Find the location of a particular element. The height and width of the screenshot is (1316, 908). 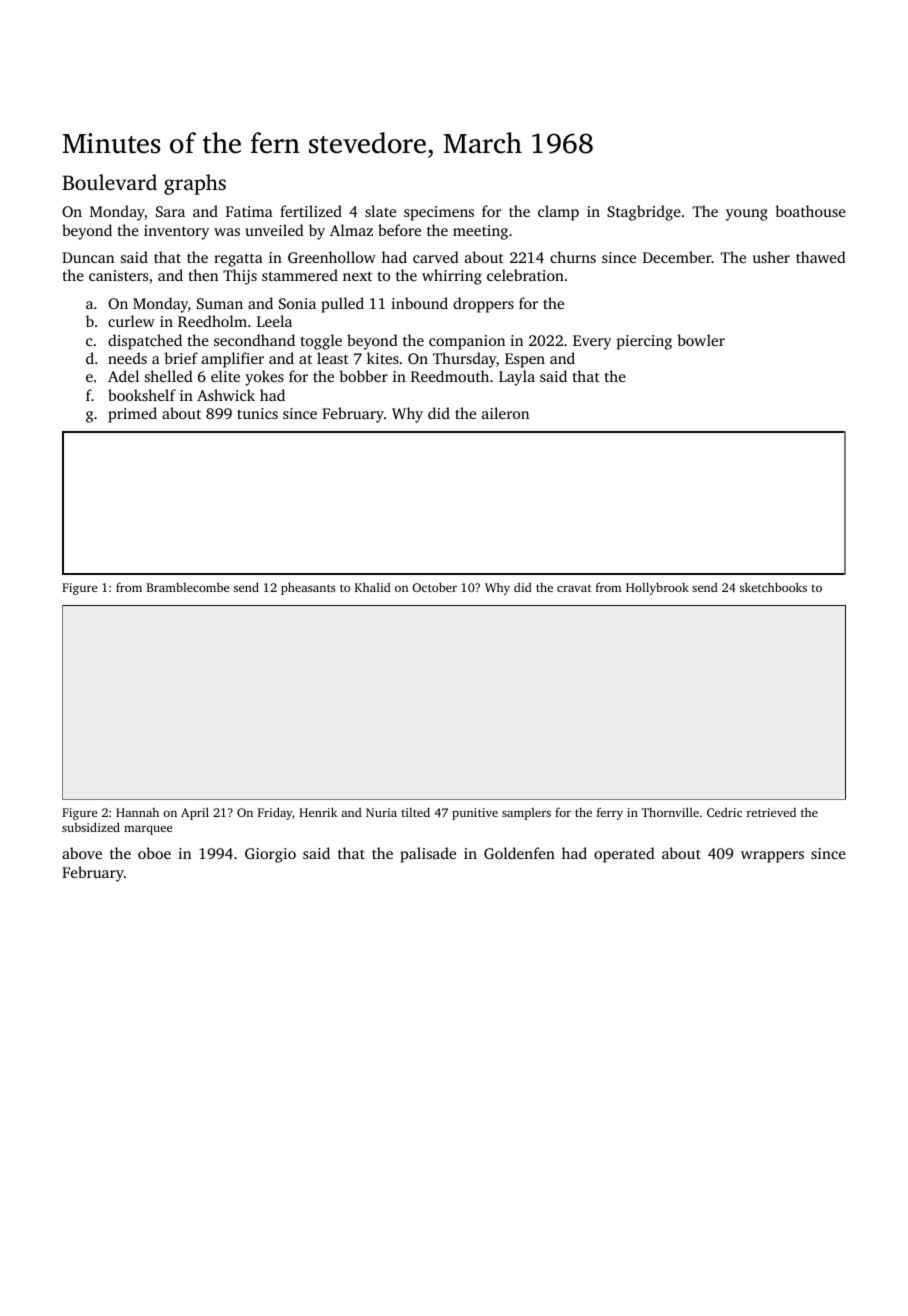

Stagbridge is located at coordinates (644, 213).
